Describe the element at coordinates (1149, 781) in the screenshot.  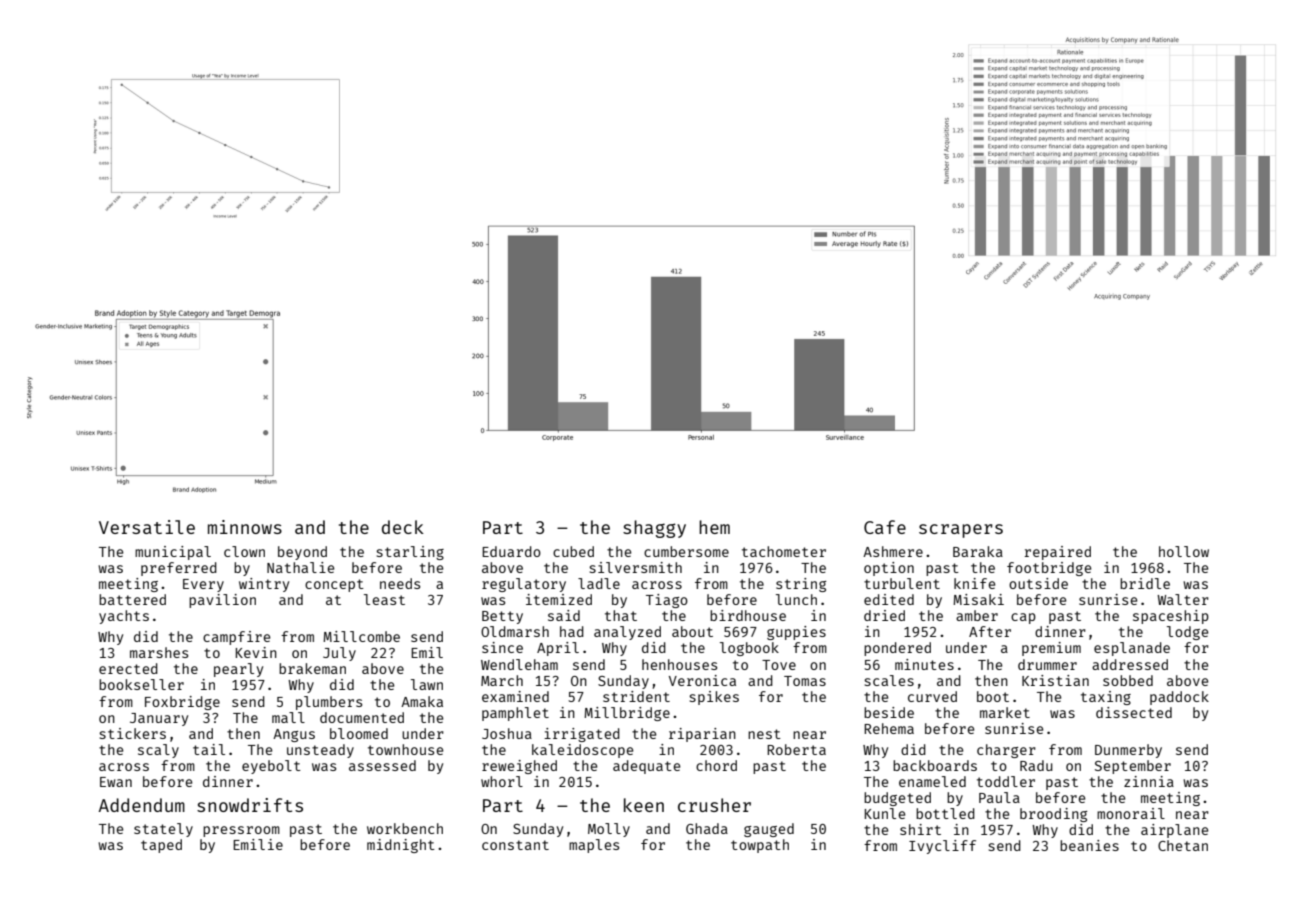
I see `zinnia` at that location.
